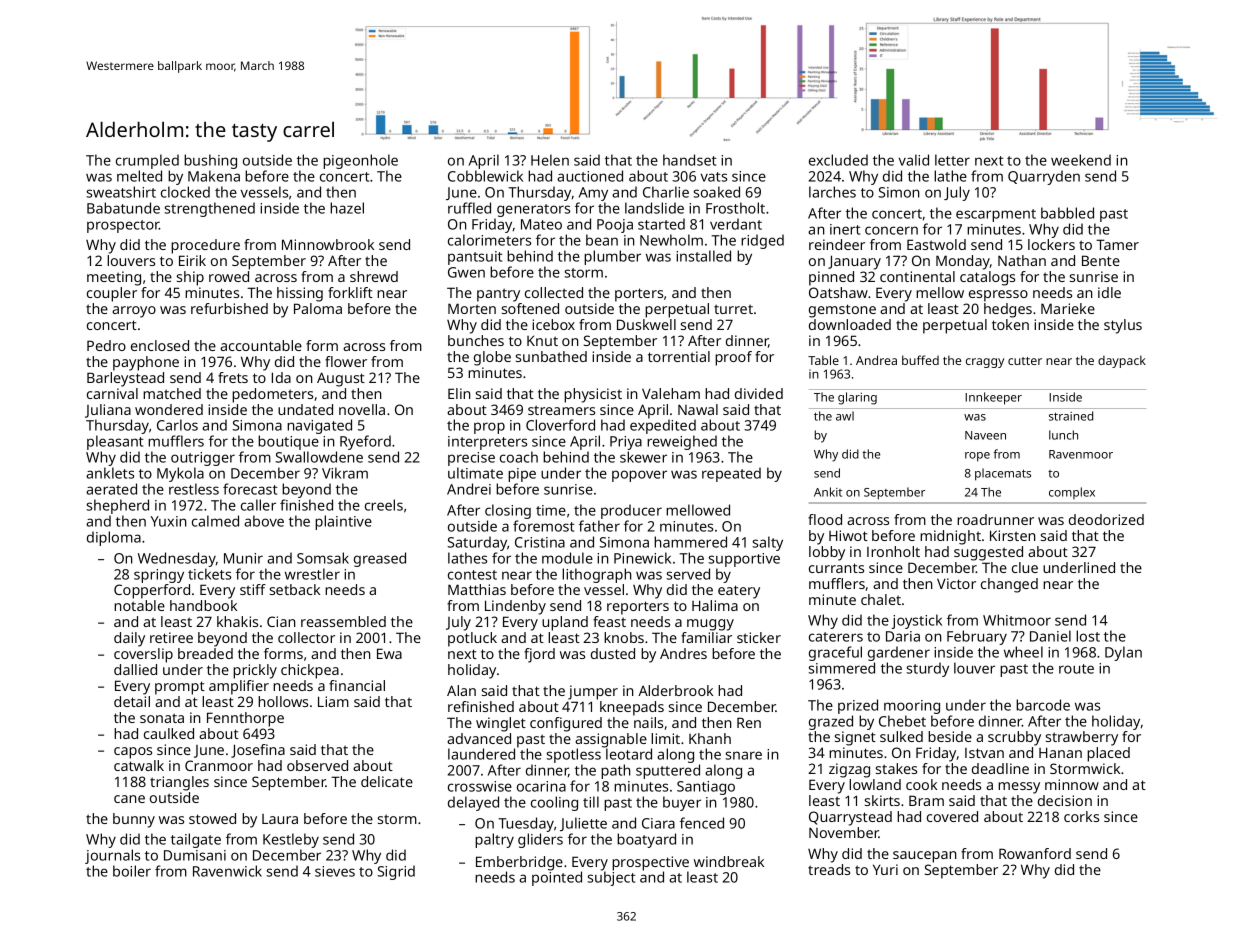  What do you see at coordinates (733, 358) in the screenshot?
I see `proof` at bounding box center [733, 358].
